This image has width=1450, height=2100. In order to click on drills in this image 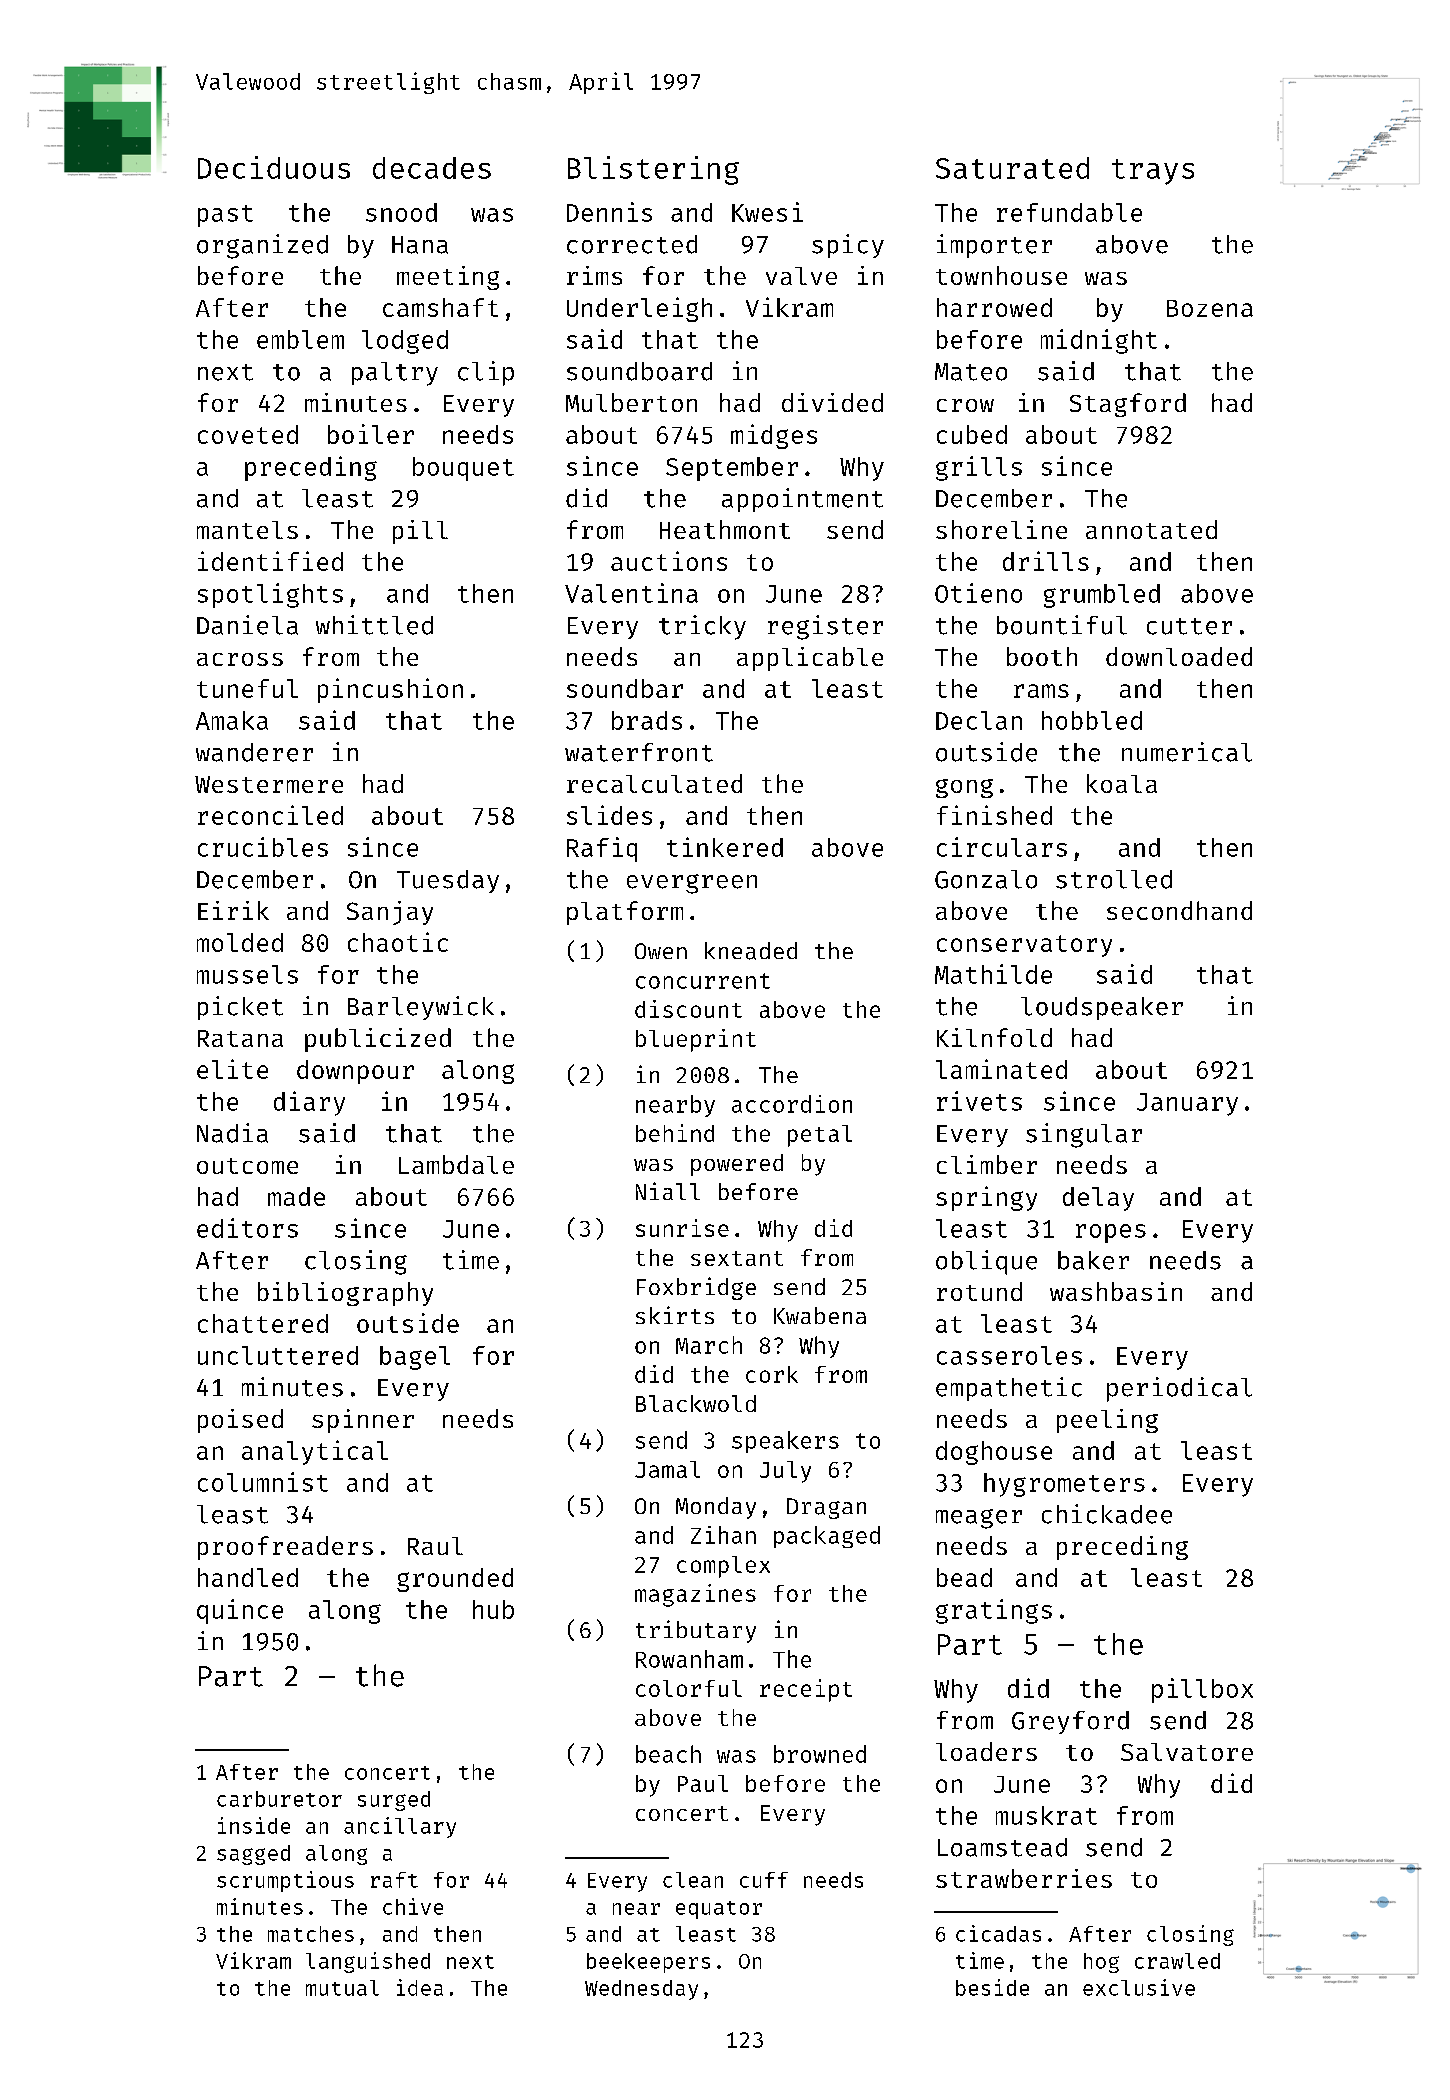, I will do `click(1046, 561)`.
